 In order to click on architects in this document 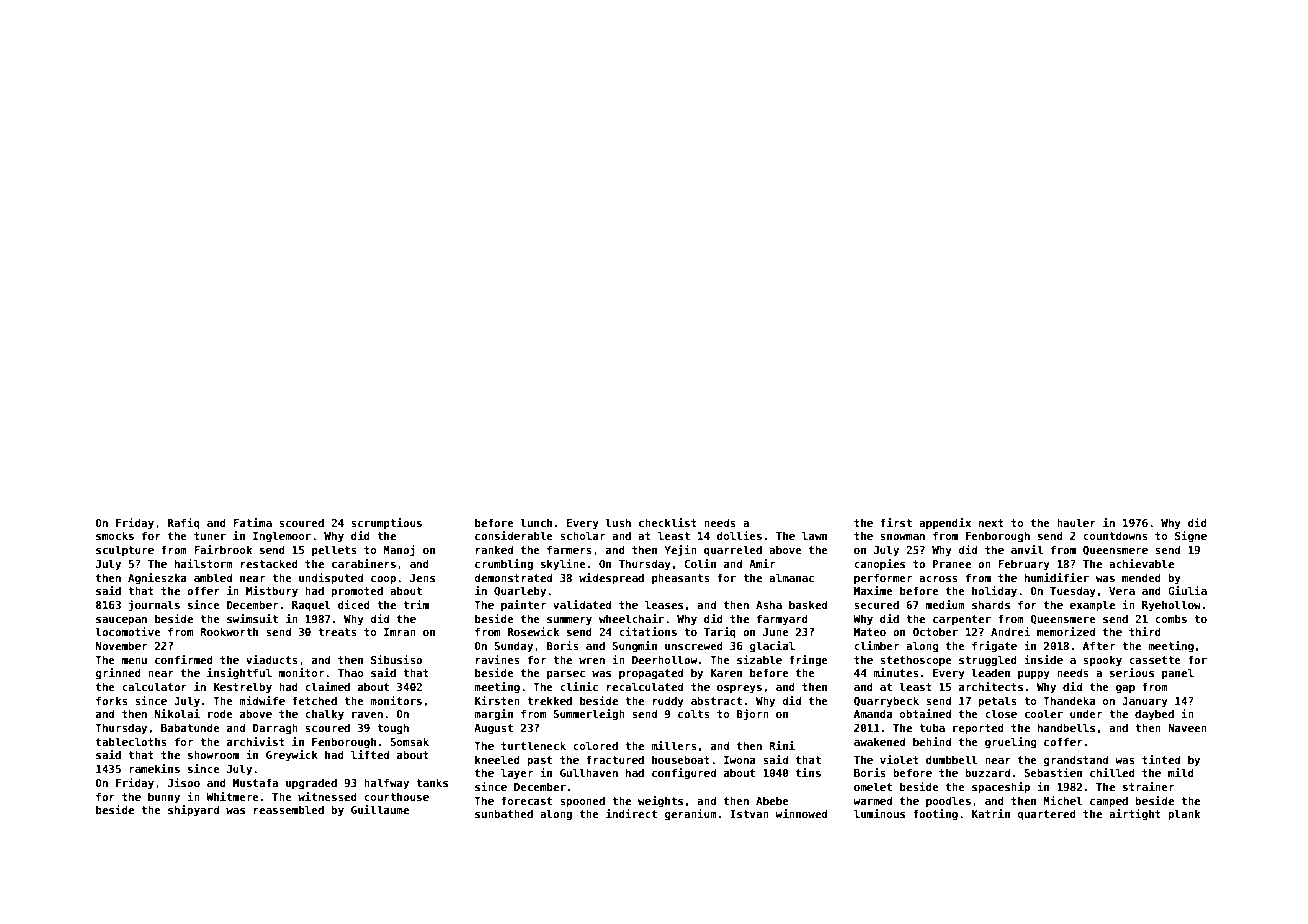, I will do `click(991, 686)`.
